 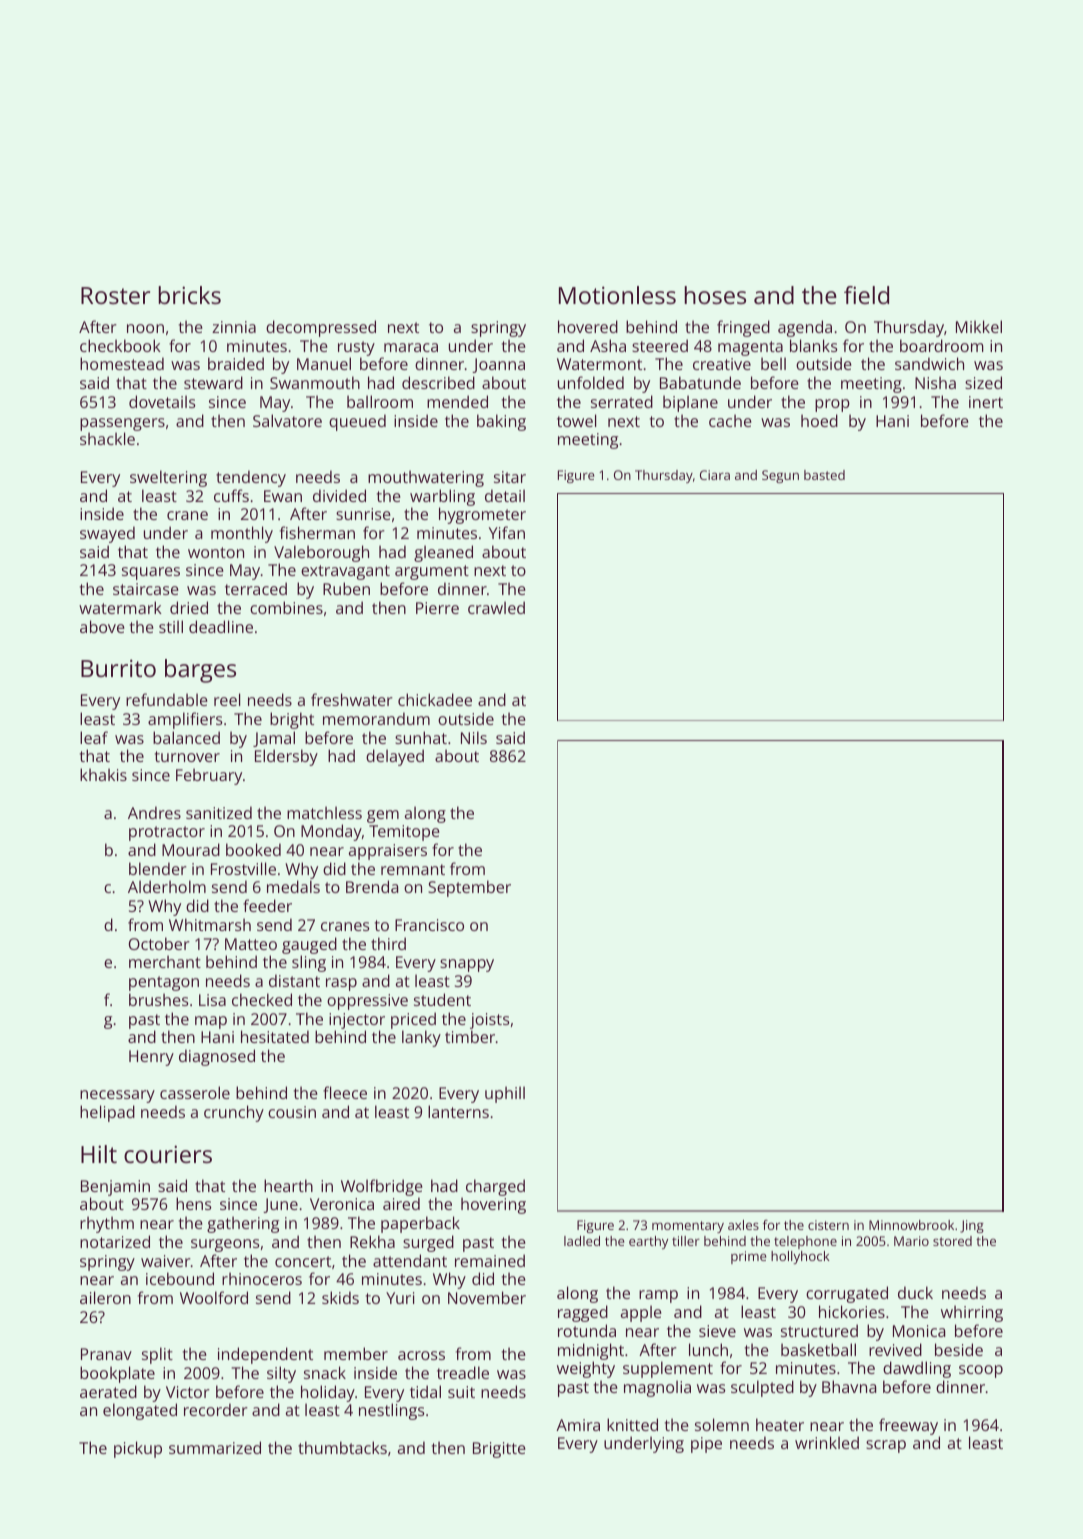 What do you see at coordinates (828, 1225) in the screenshot?
I see `cistern` at bounding box center [828, 1225].
